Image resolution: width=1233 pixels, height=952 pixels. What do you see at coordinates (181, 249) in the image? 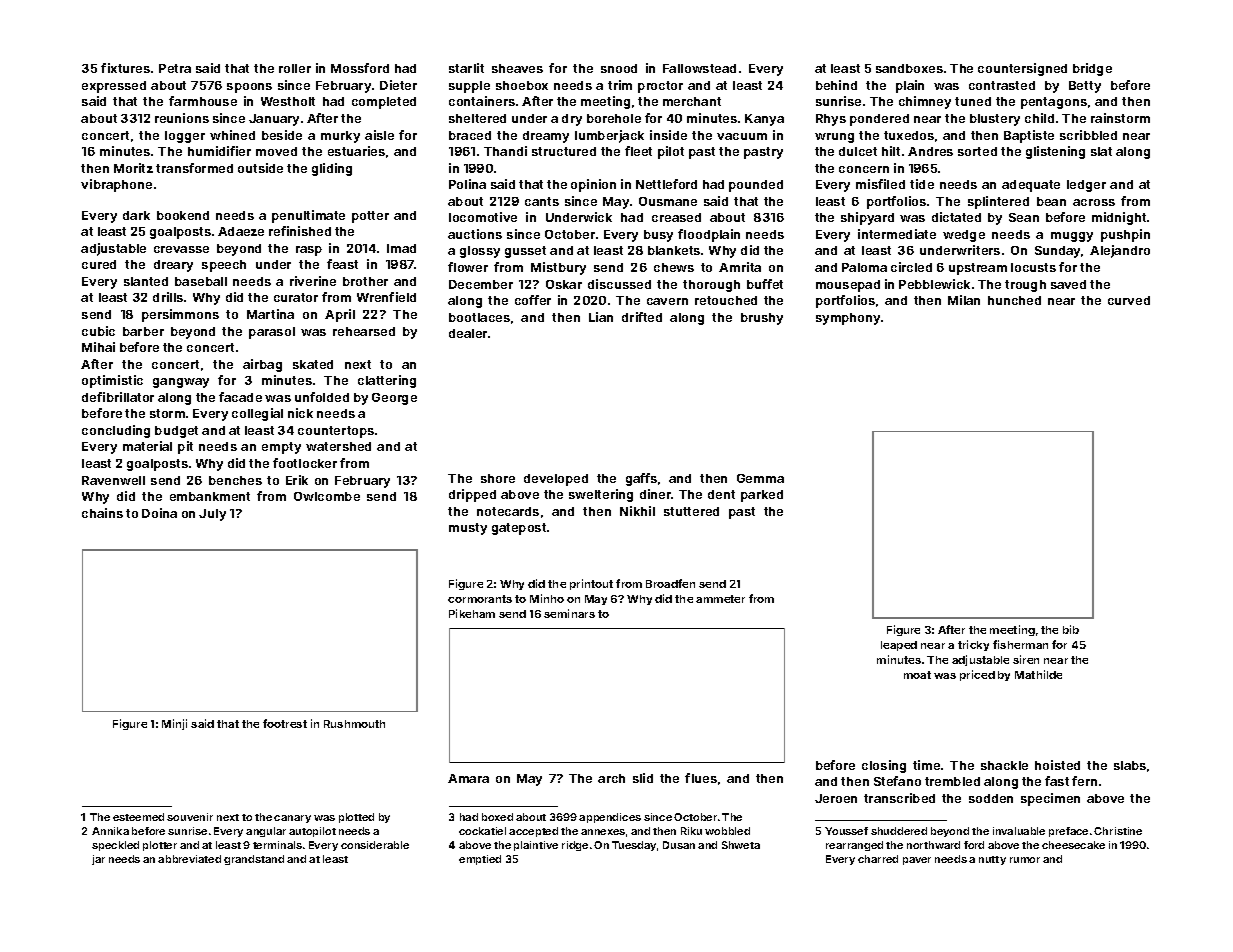
I see `crevasse` at bounding box center [181, 249].
